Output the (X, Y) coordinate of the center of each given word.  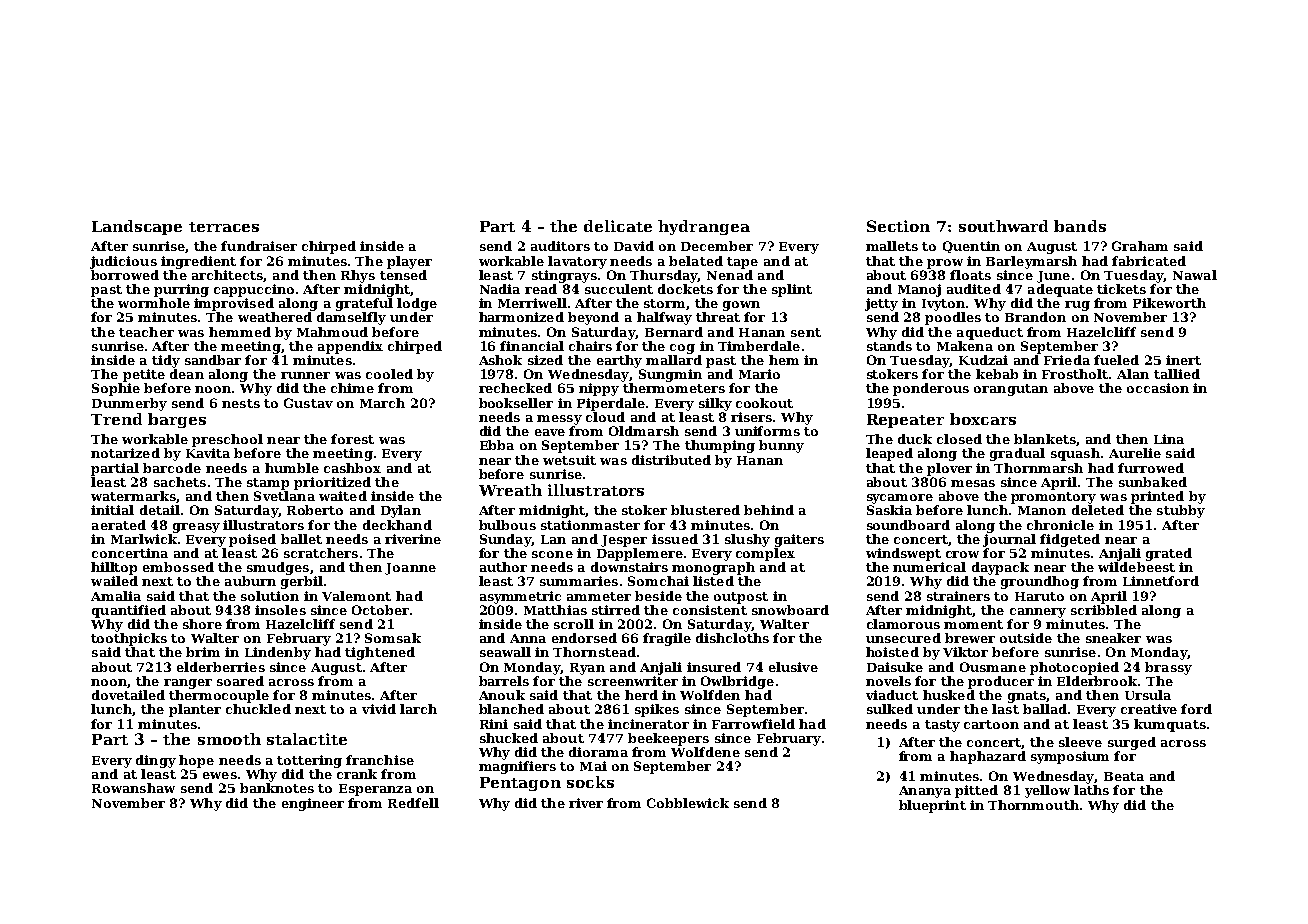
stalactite (307, 739)
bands (1080, 226)
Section (898, 226)
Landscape (137, 227)
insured (714, 667)
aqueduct (990, 333)
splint (792, 290)
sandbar (213, 360)
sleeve (1080, 742)
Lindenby (278, 653)
